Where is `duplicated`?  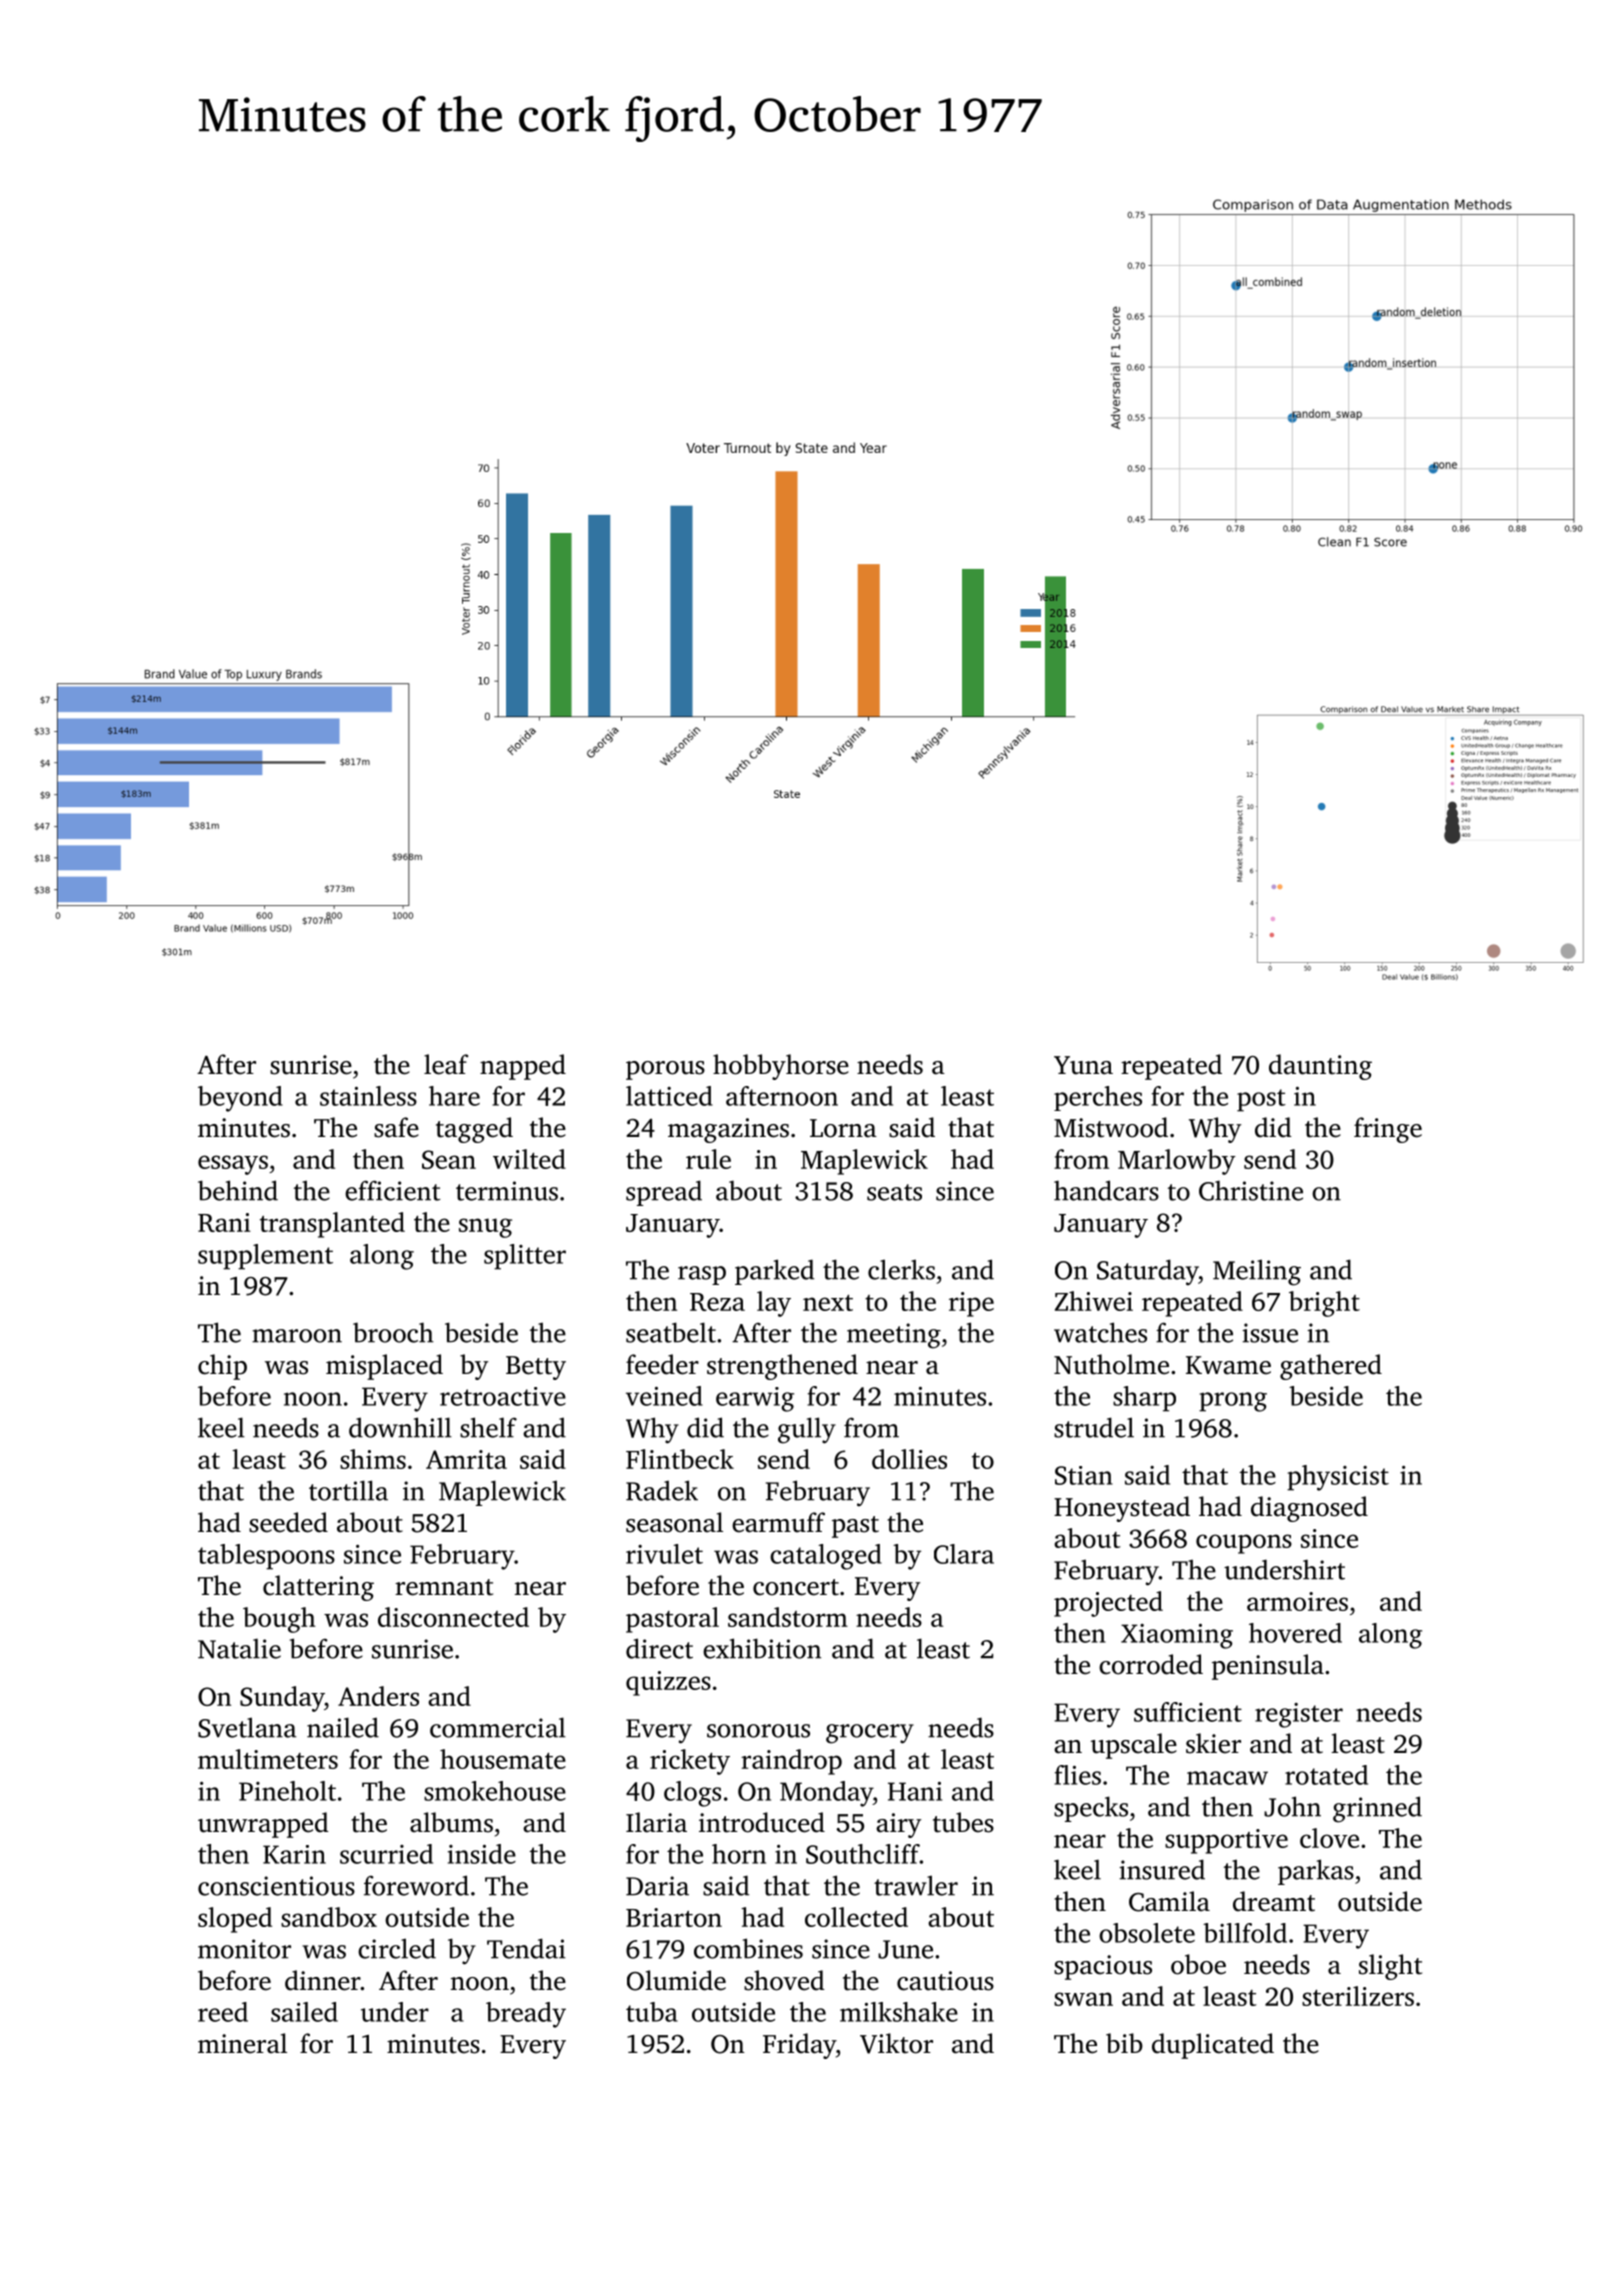 duplicated is located at coordinates (1213, 2046).
